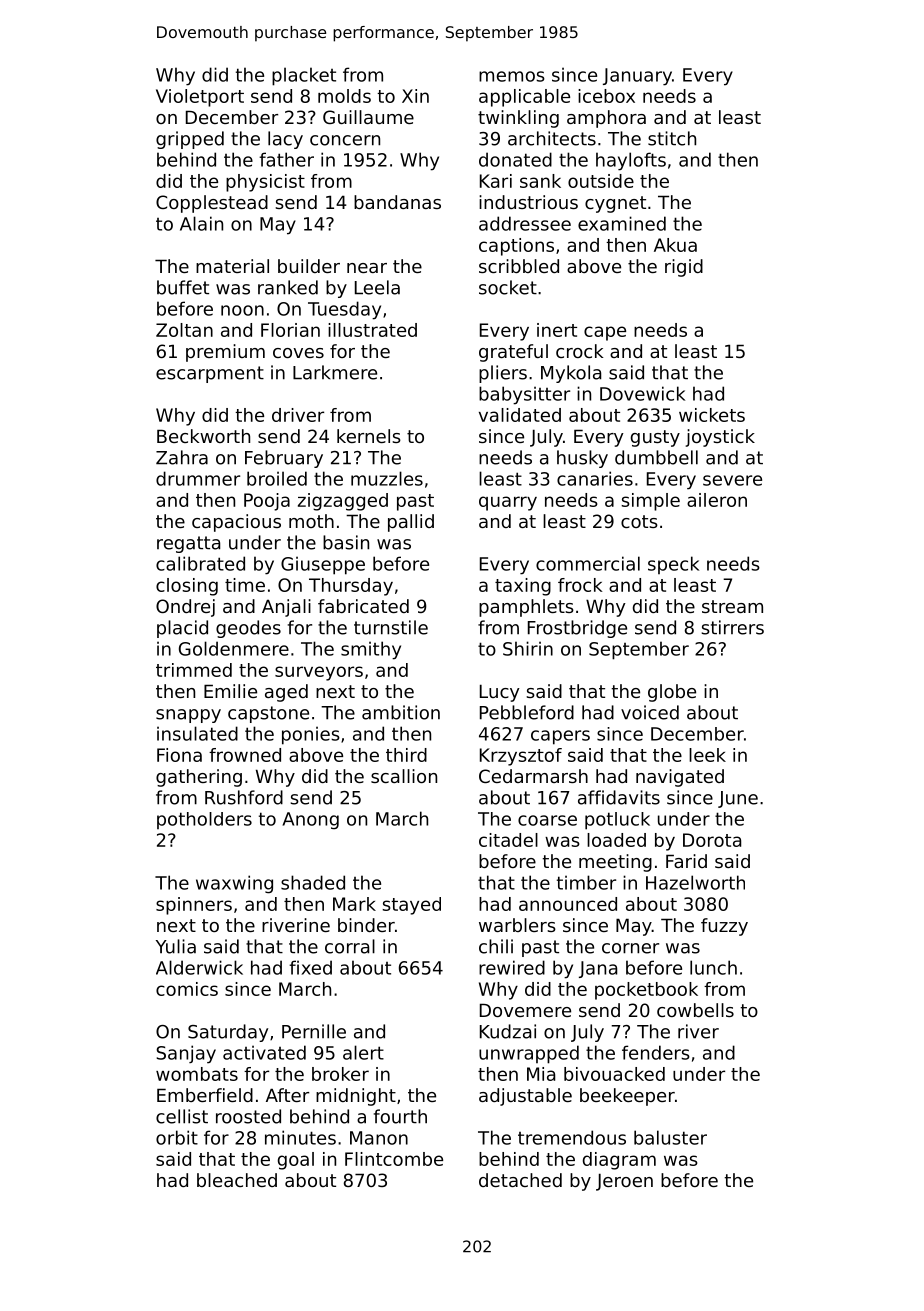  I want to click on ambition, so click(401, 712).
